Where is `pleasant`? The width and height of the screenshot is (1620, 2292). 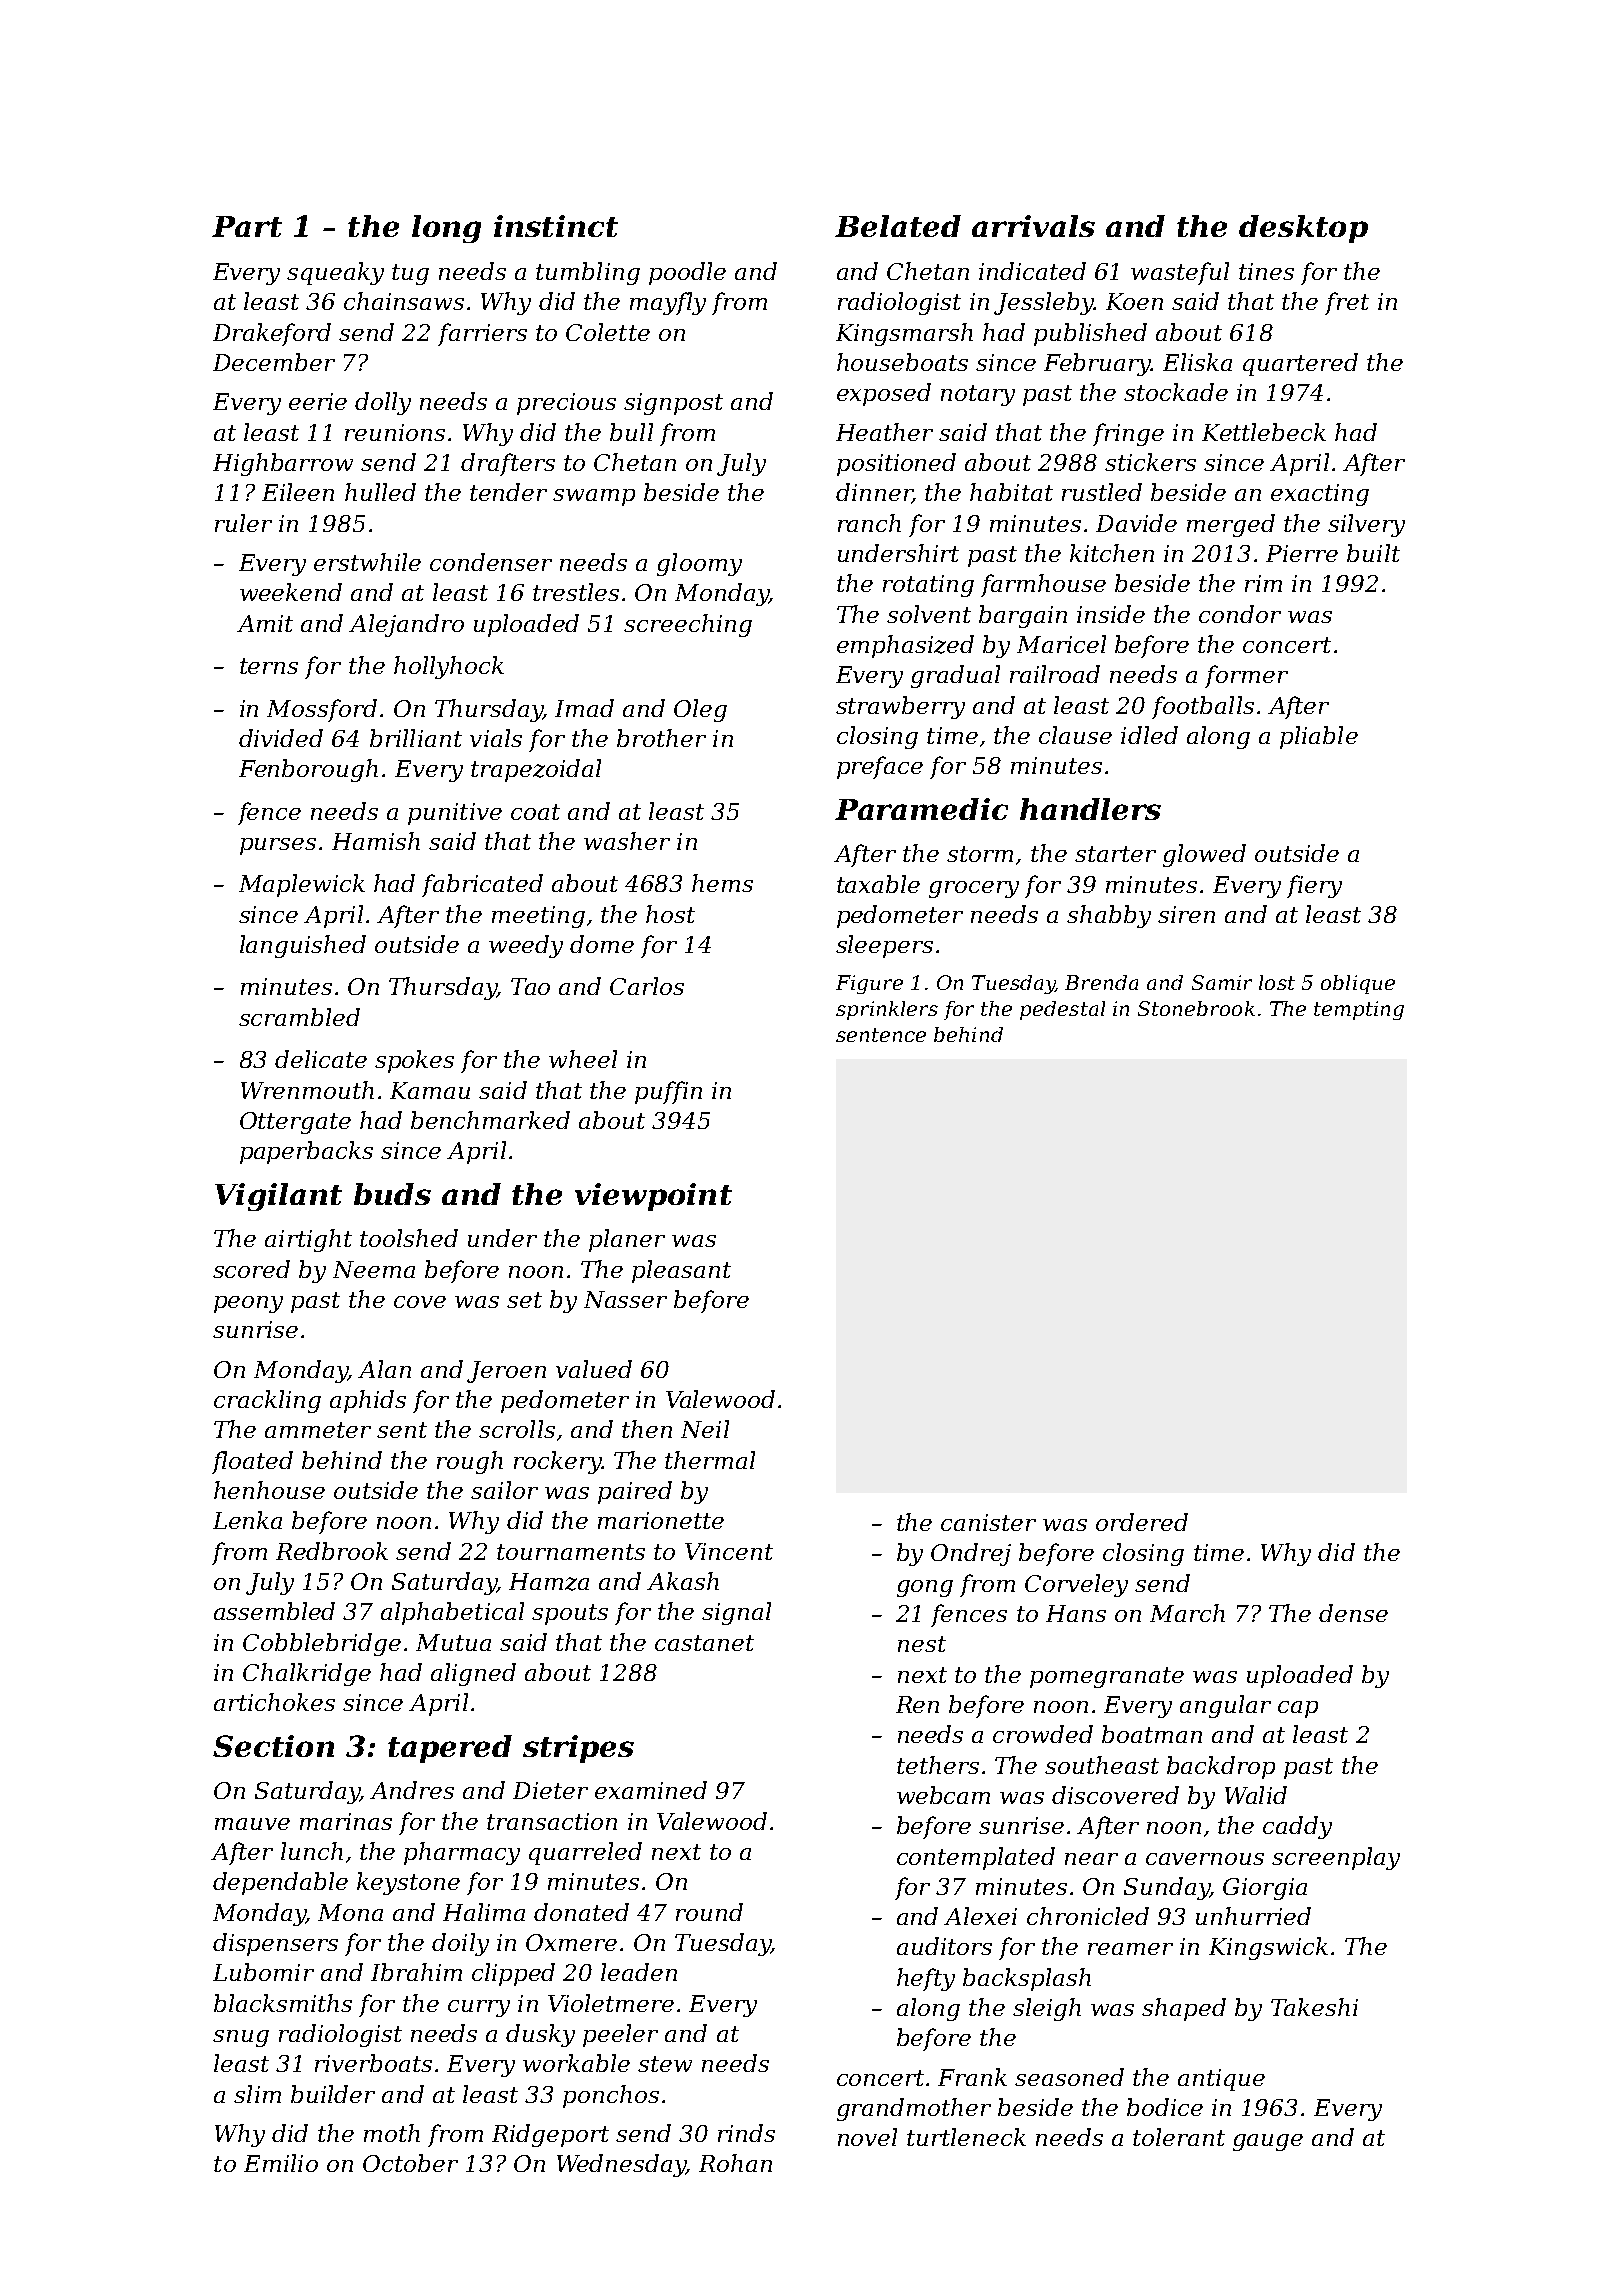
pleasant is located at coordinates (681, 1271).
